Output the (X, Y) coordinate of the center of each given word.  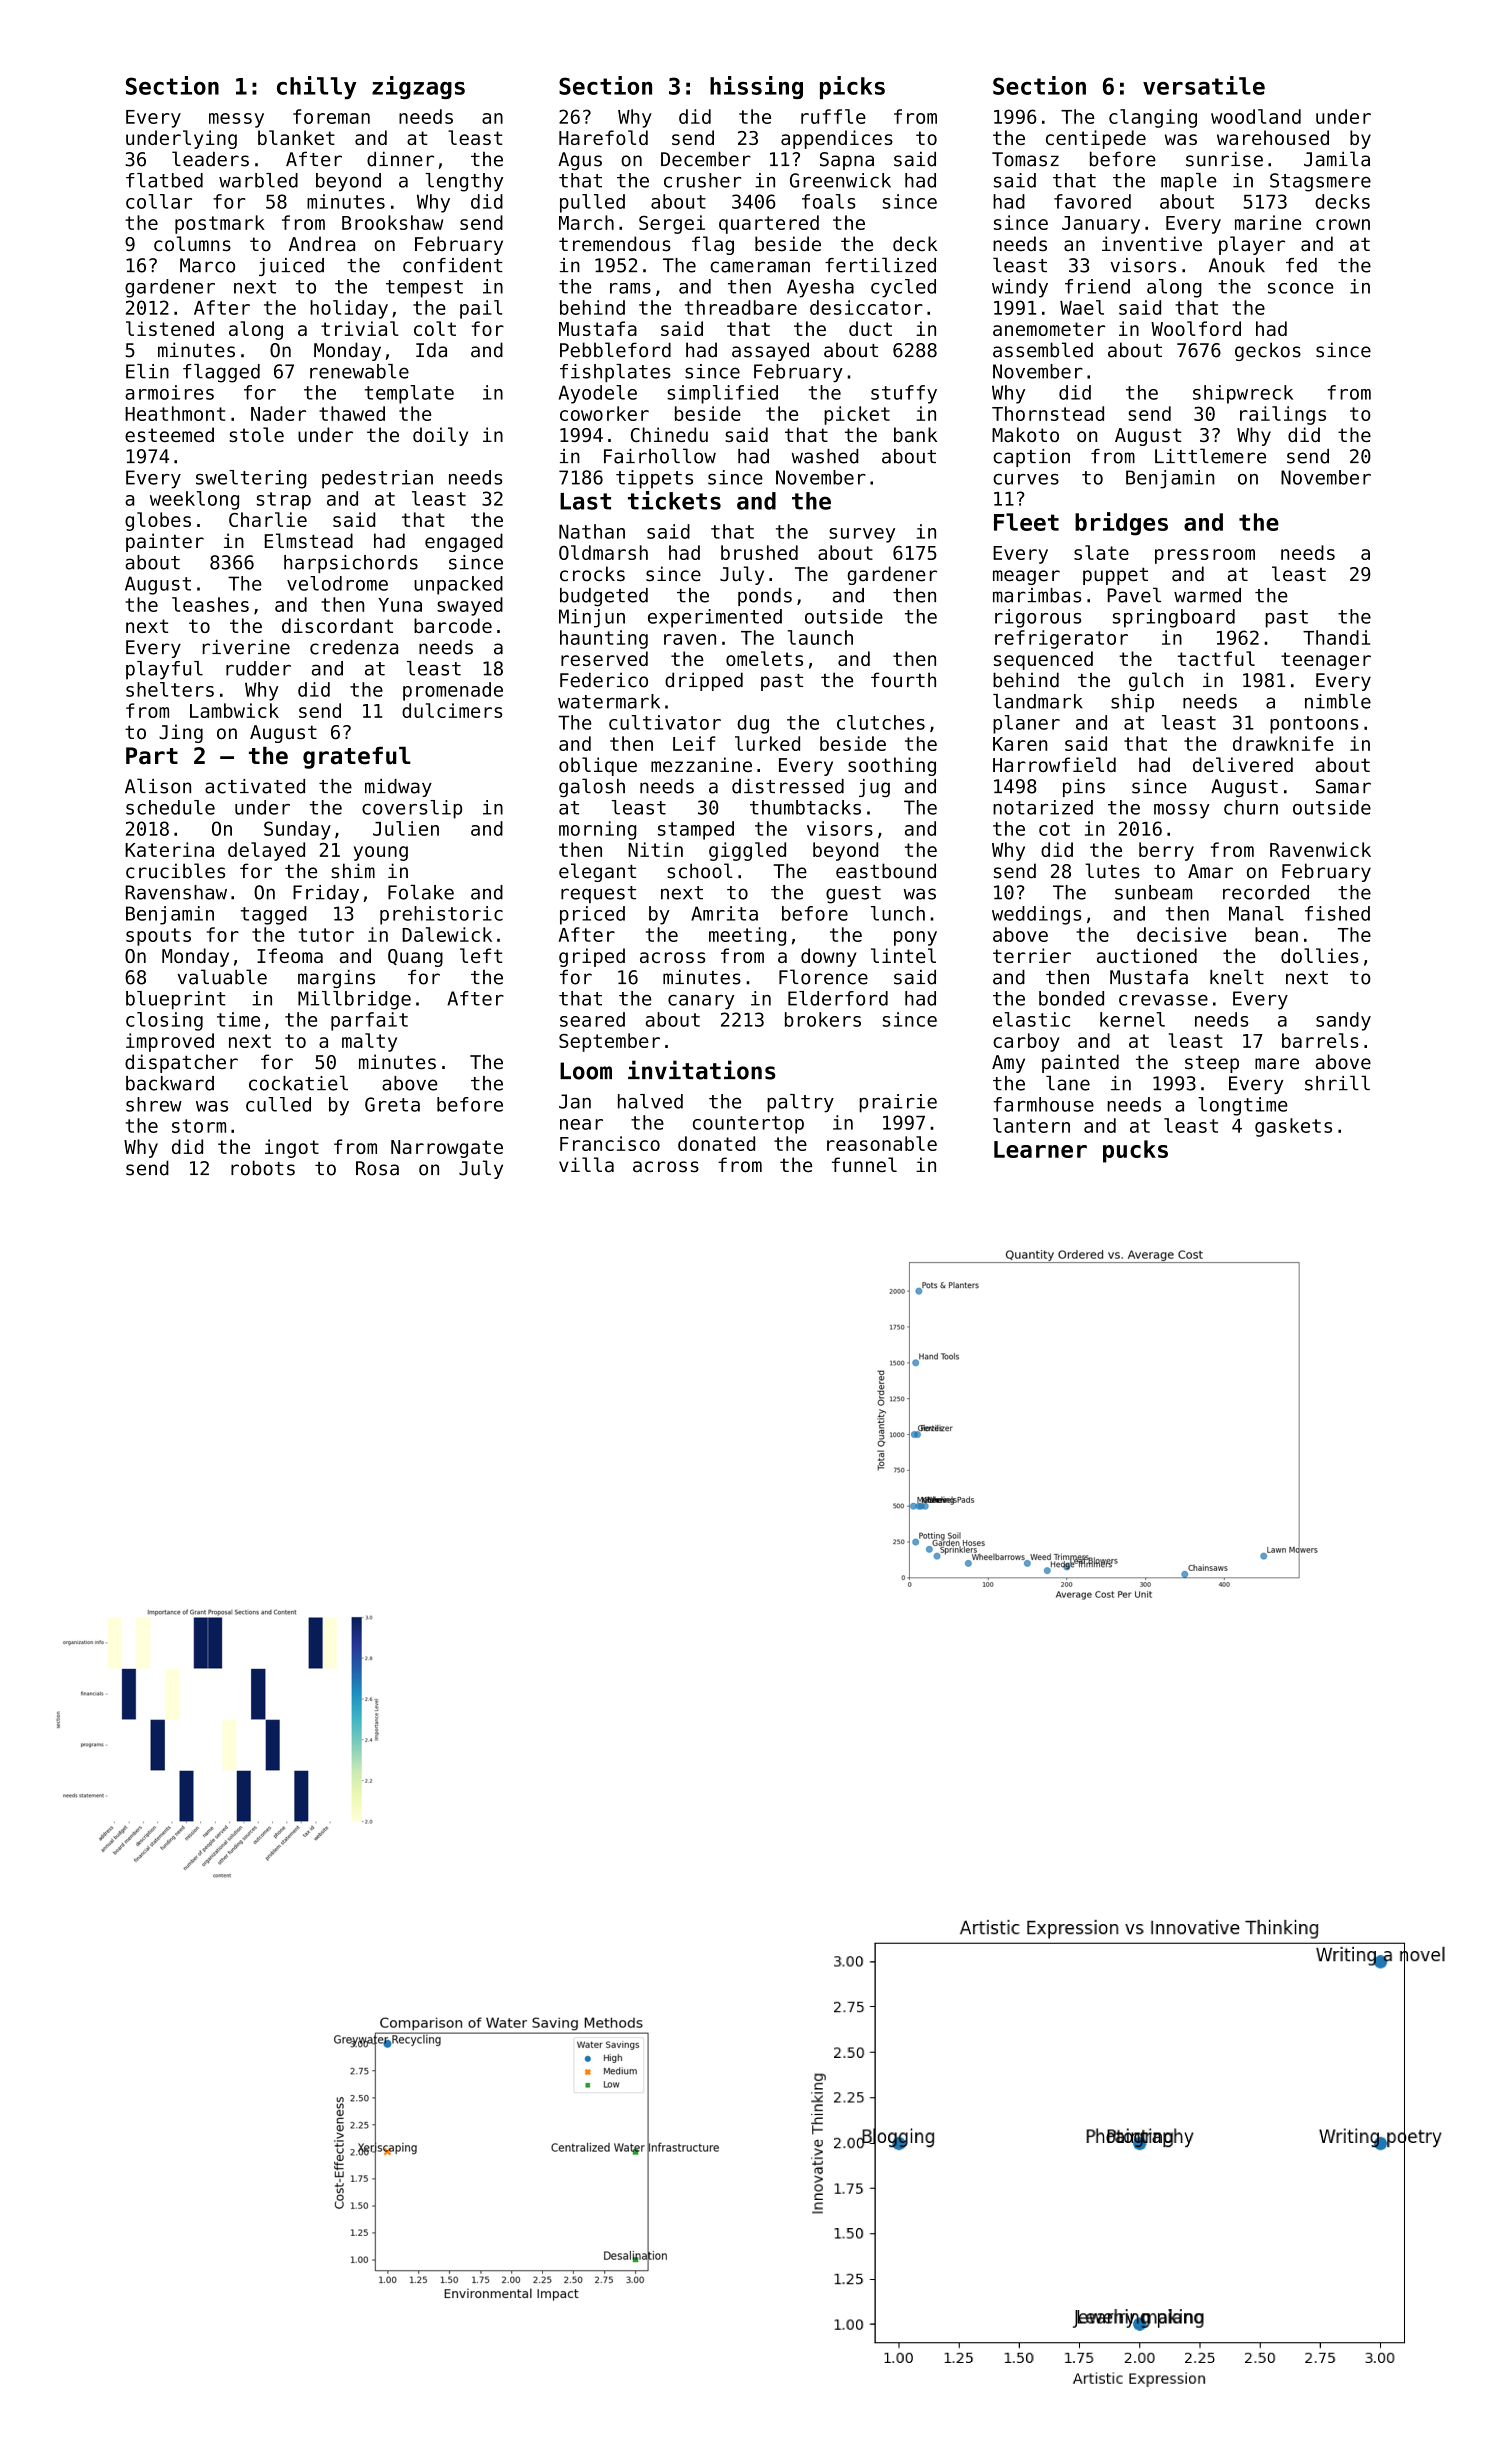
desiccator (866, 307)
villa (586, 1165)
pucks (1135, 1151)
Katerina (169, 849)
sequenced (1043, 660)
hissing (756, 87)
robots (263, 1168)
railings (1283, 415)
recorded (1266, 892)
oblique (598, 766)
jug (874, 788)
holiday (349, 309)
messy (236, 120)
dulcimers (452, 710)
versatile (1204, 85)
